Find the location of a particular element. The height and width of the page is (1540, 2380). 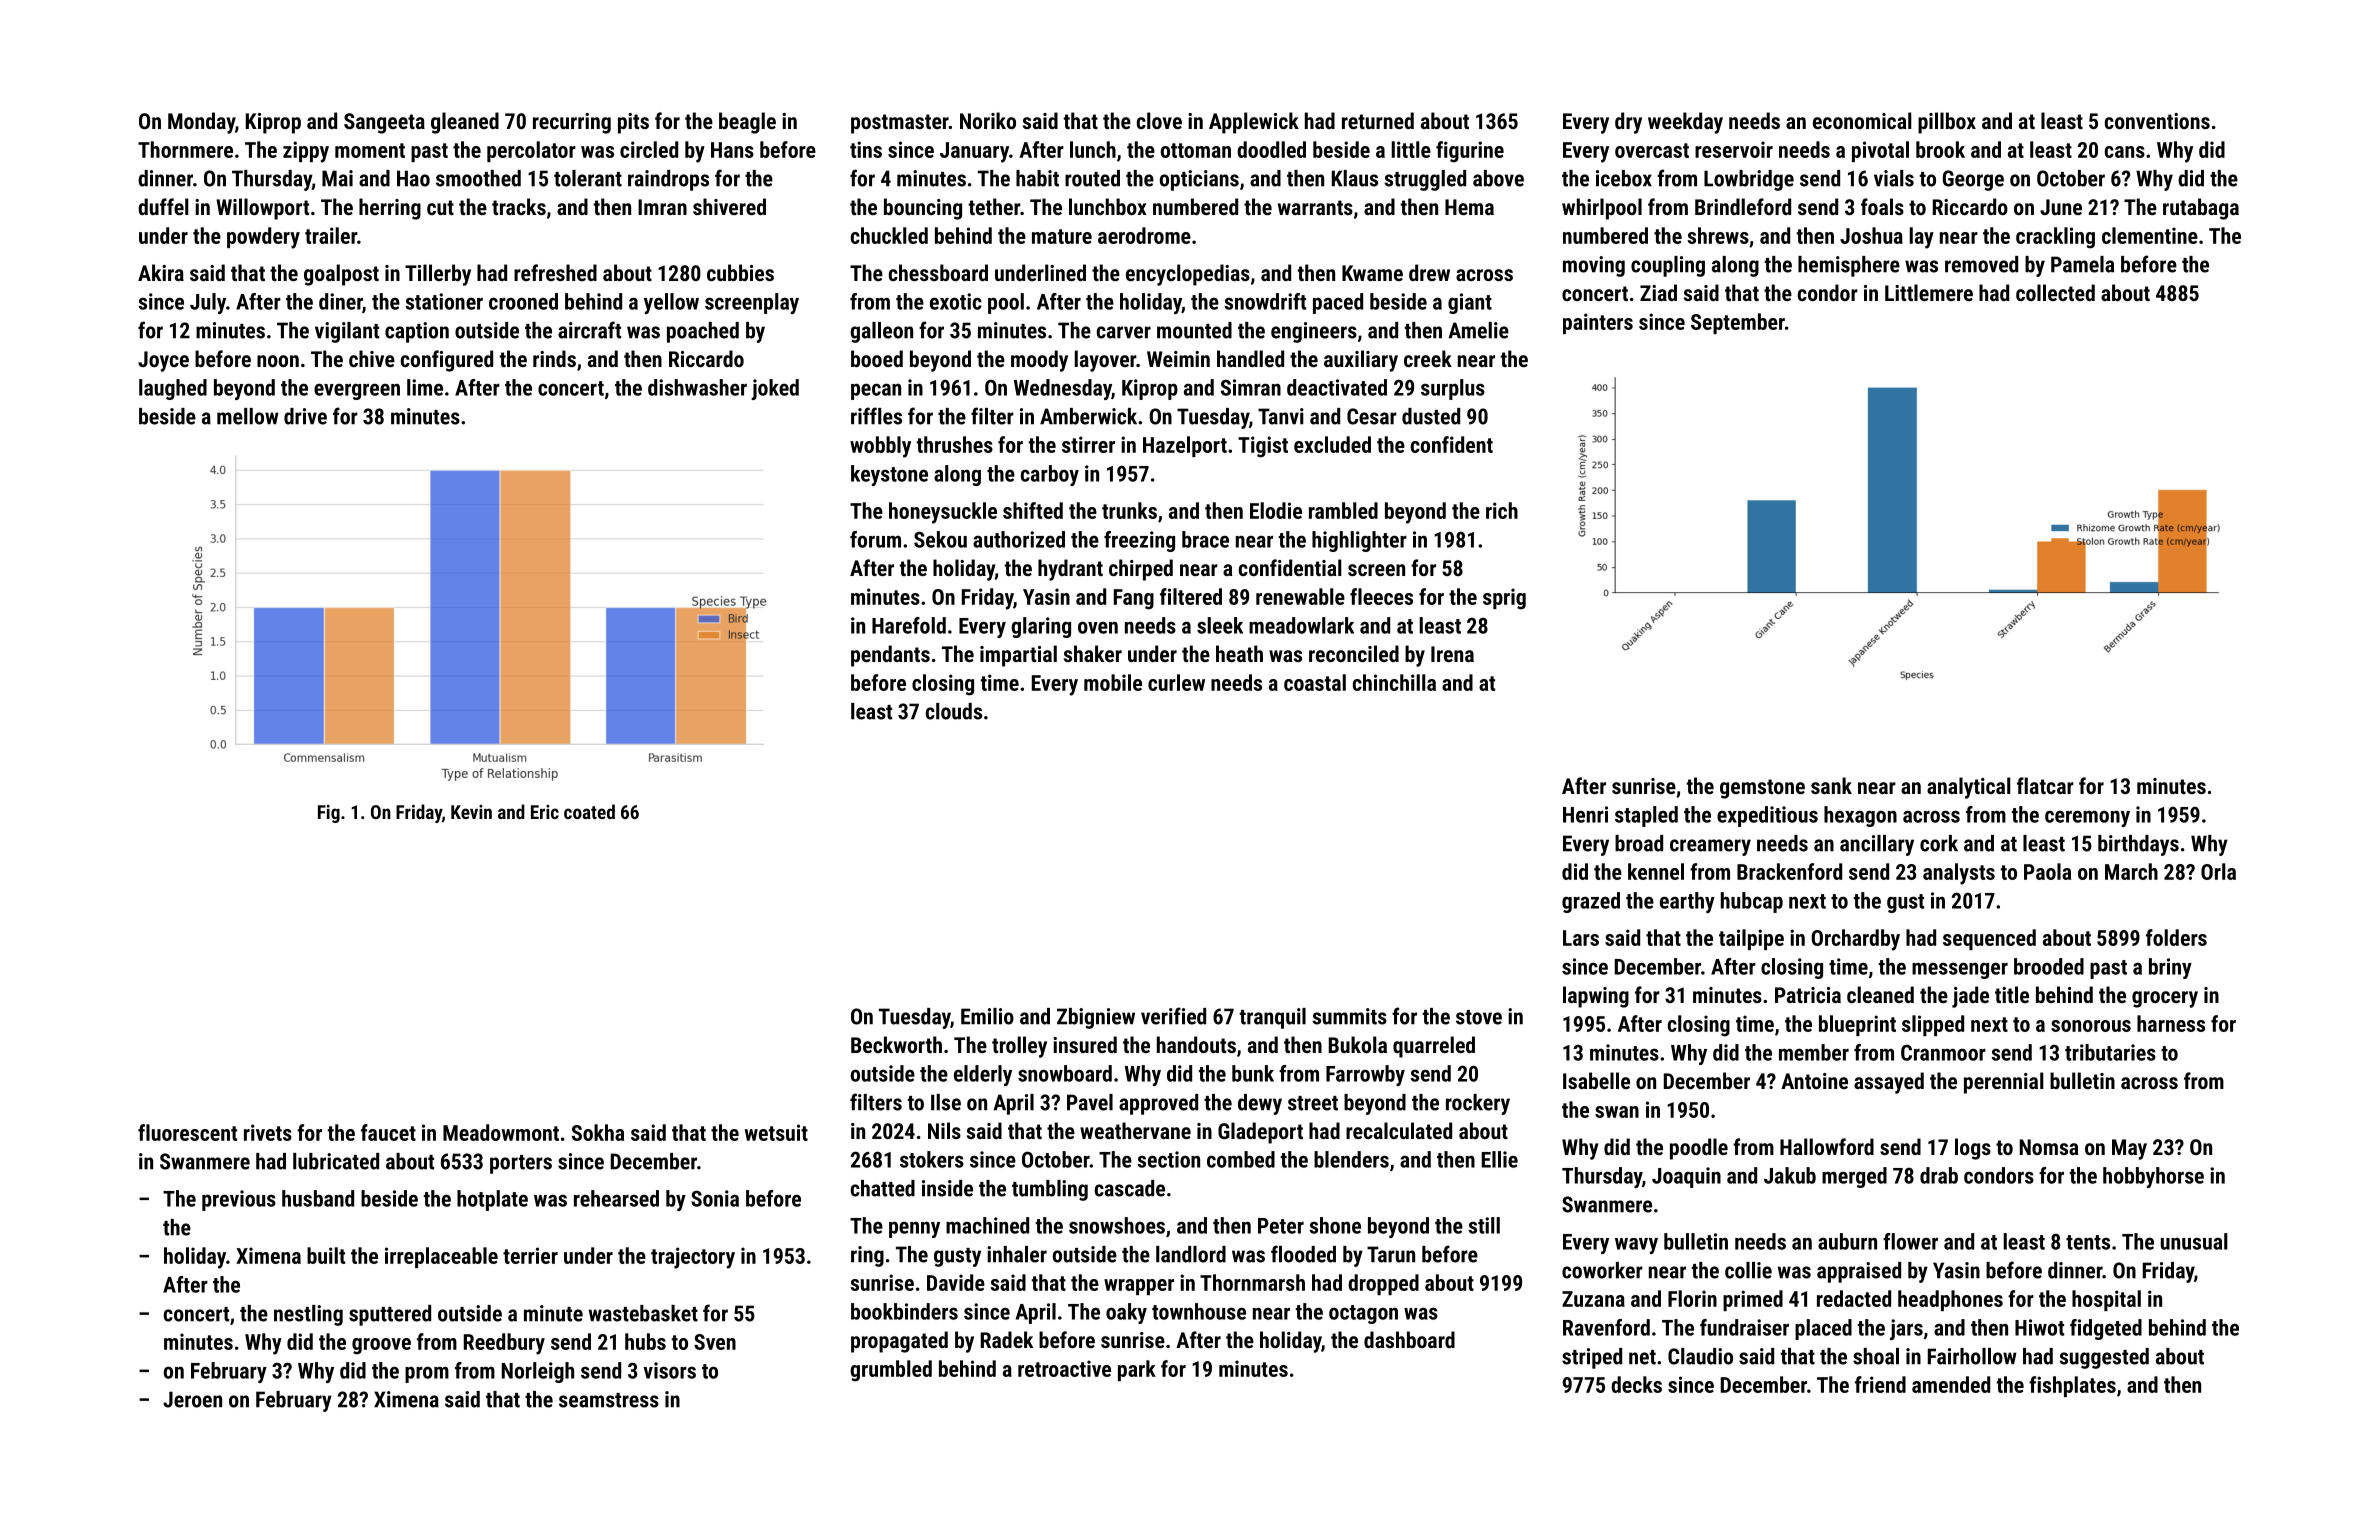

messenger is located at coordinates (1960, 970).
